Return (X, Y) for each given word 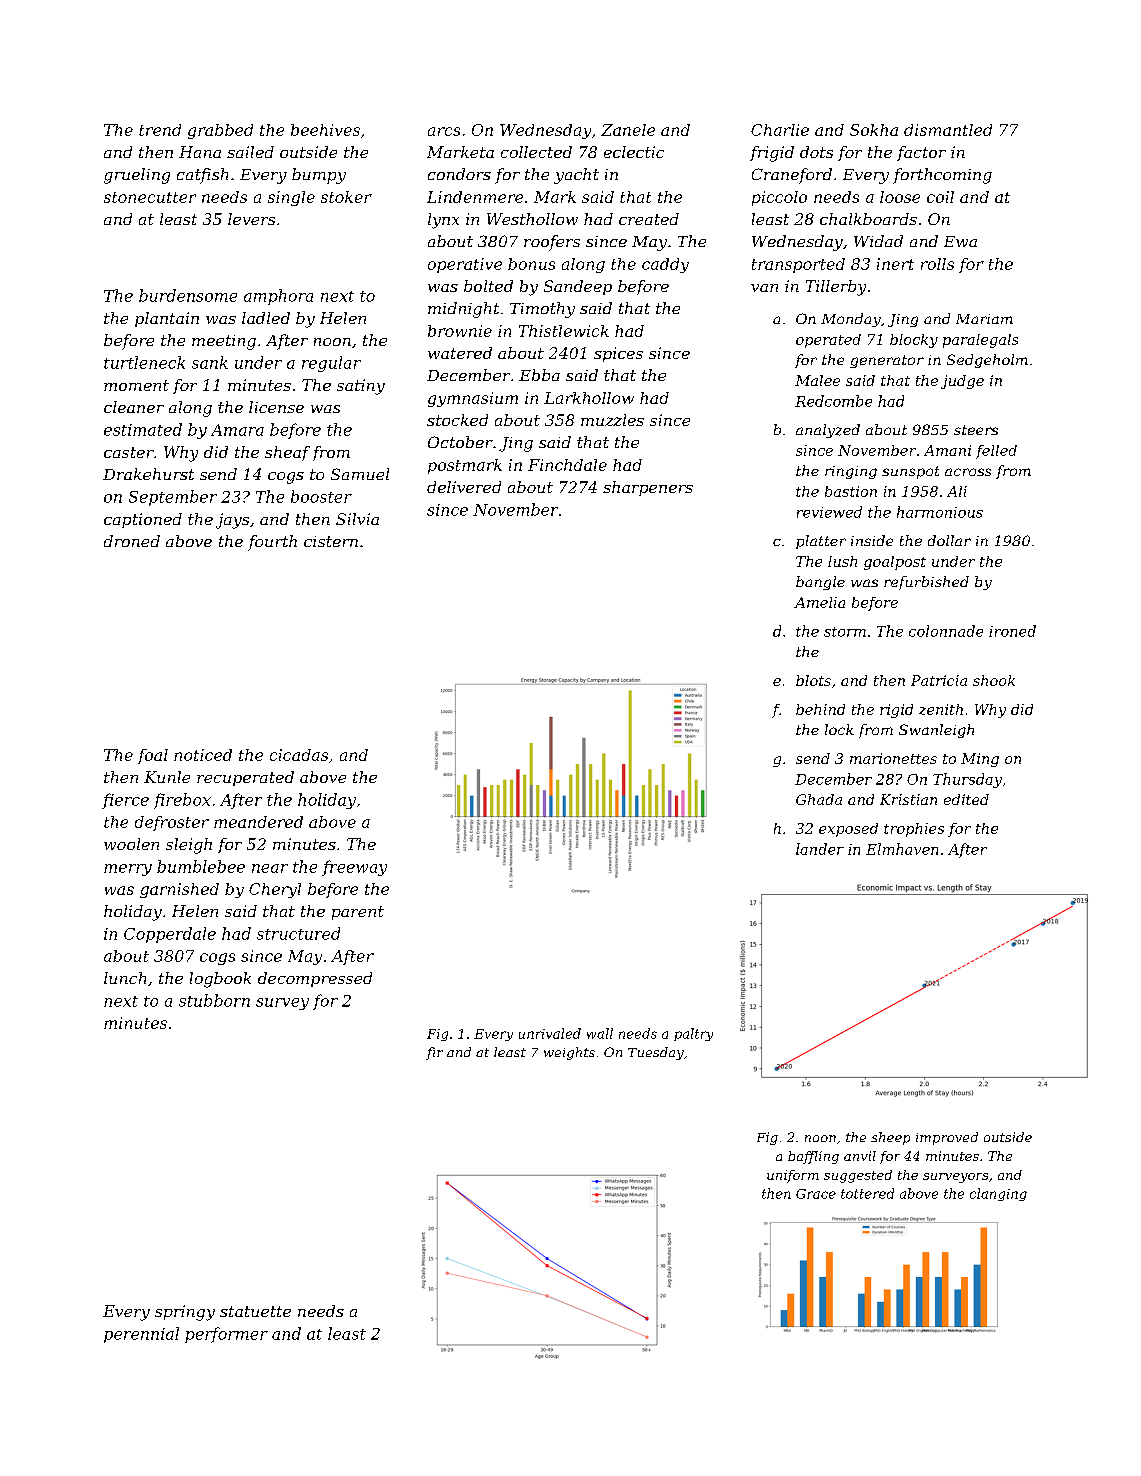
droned (132, 541)
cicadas (299, 755)
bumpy (319, 176)
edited (966, 799)
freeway (354, 868)
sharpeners (648, 488)
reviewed (829, 512)
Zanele (628, 130)
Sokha (874, 130)
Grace (816, 1194)
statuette (255, 1311)
